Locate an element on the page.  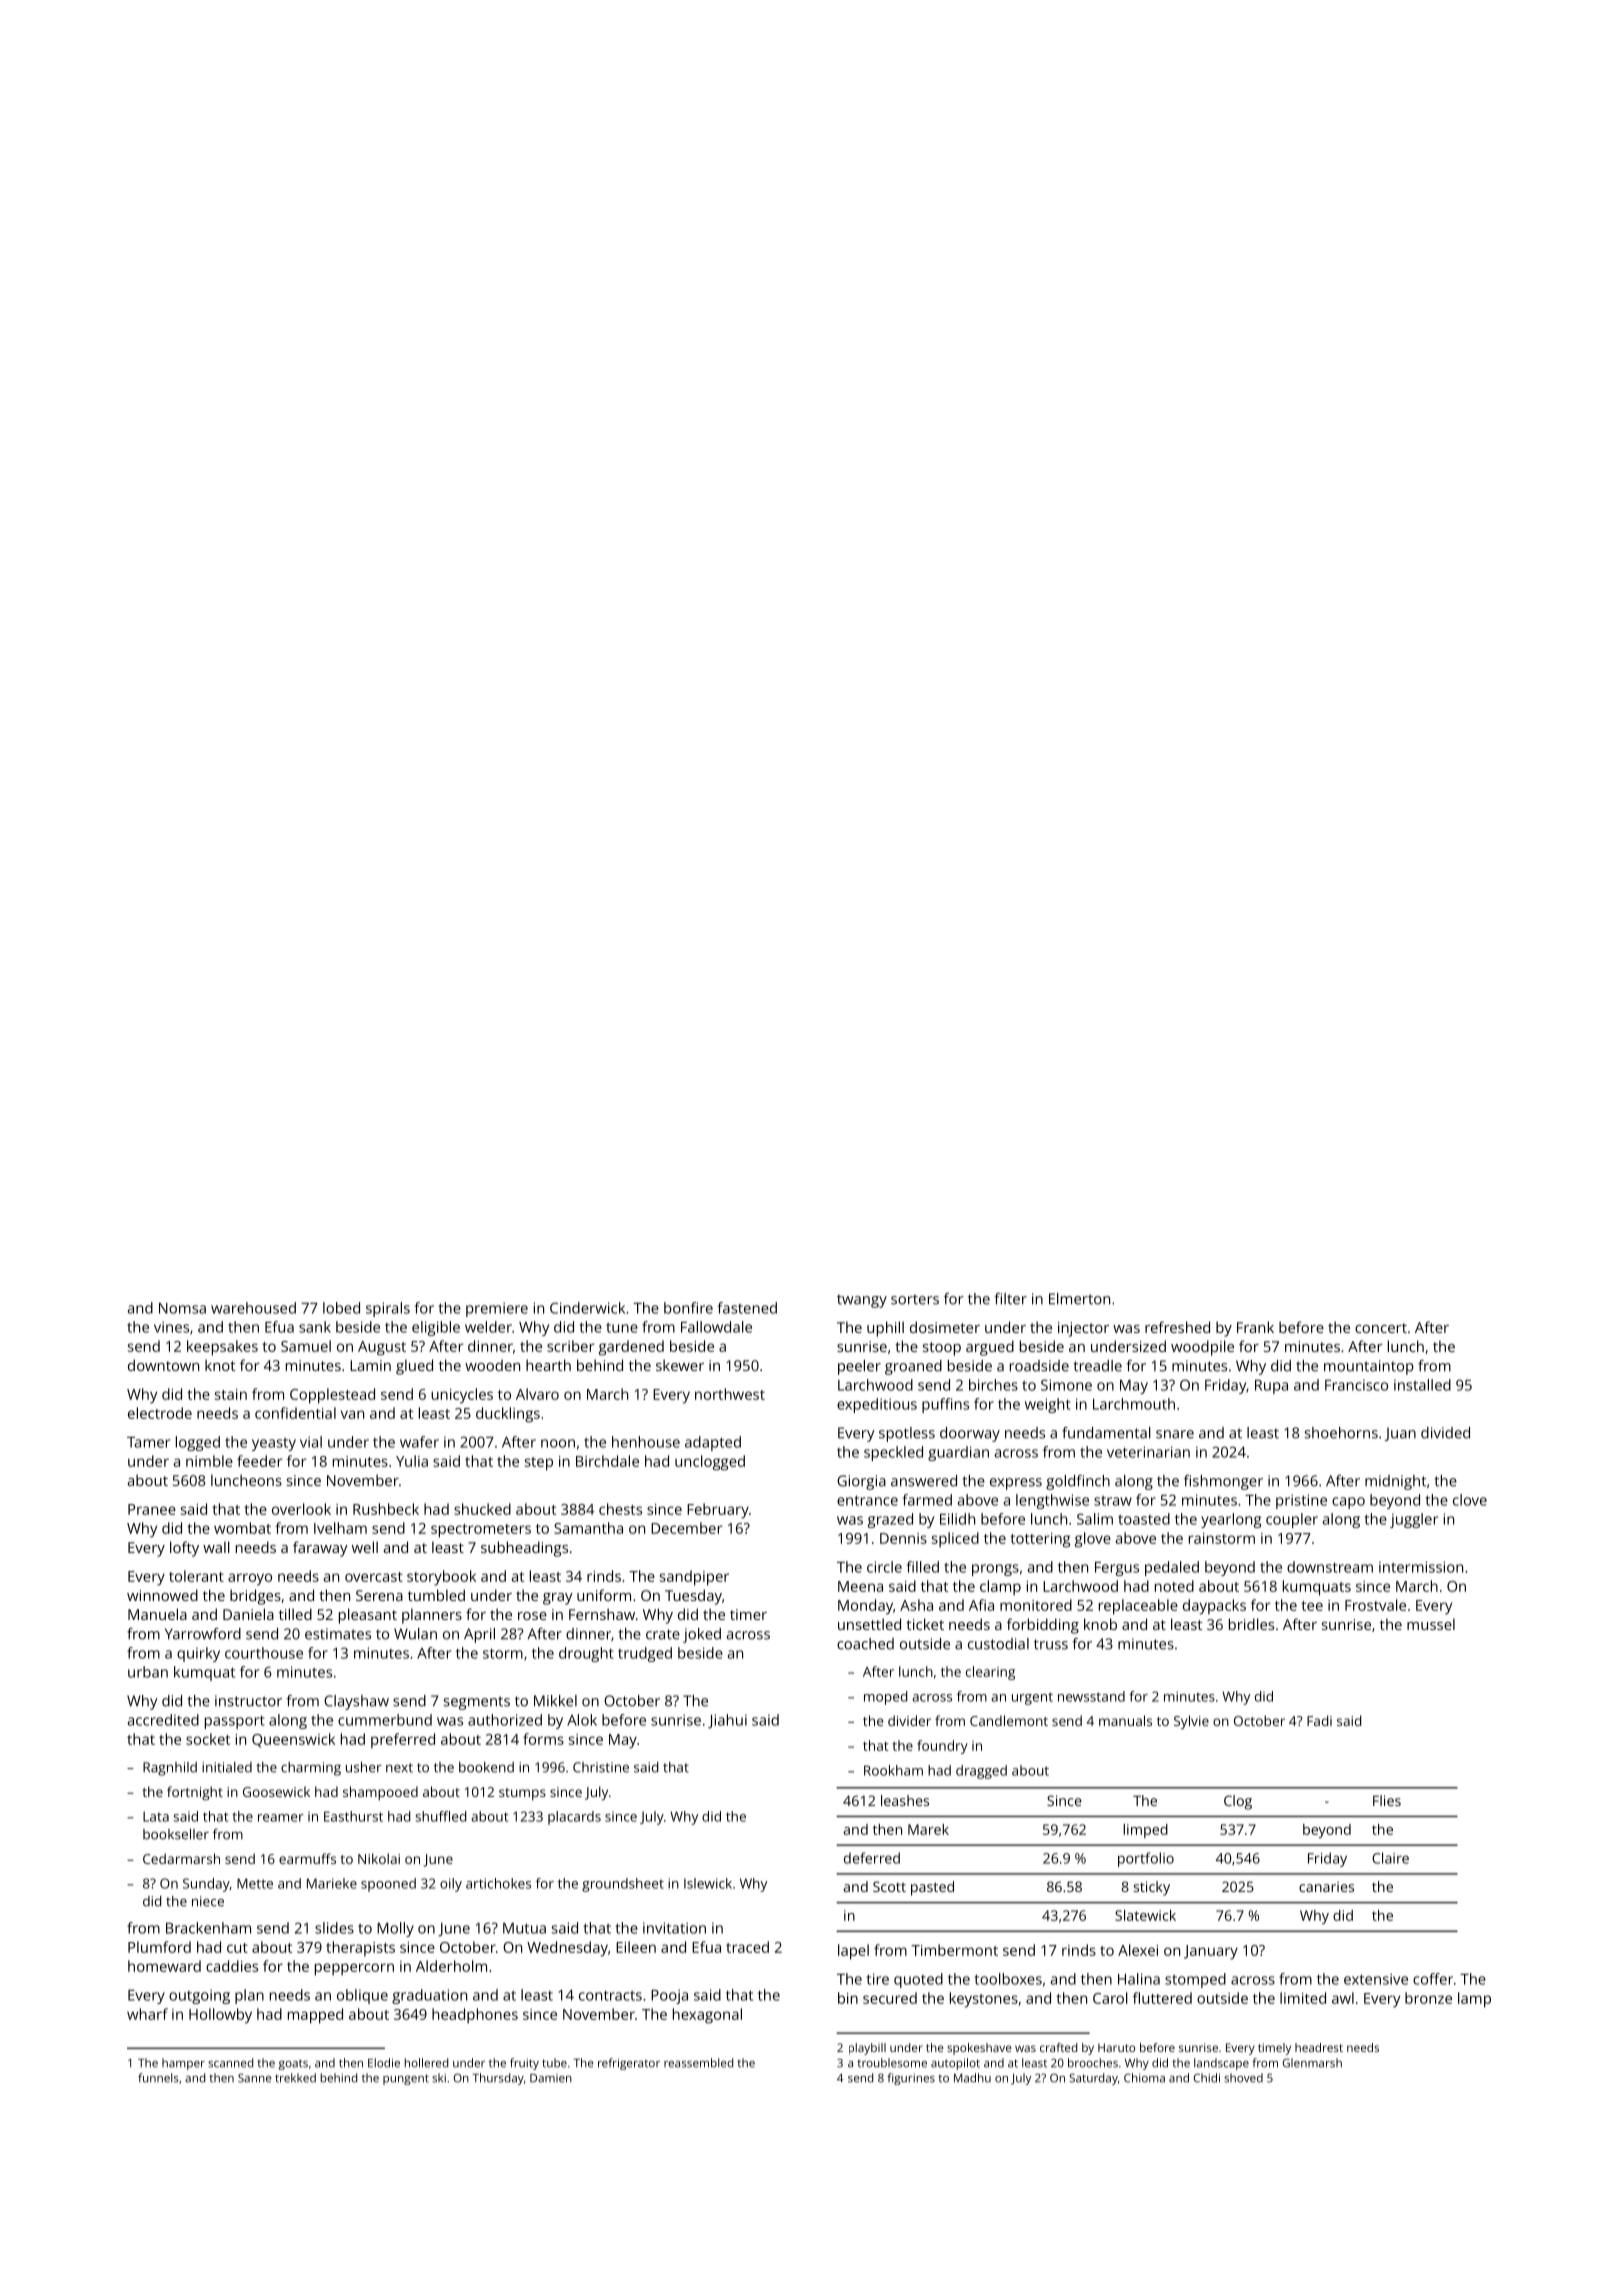
coffer is located at coordinates (1433, 1979).
